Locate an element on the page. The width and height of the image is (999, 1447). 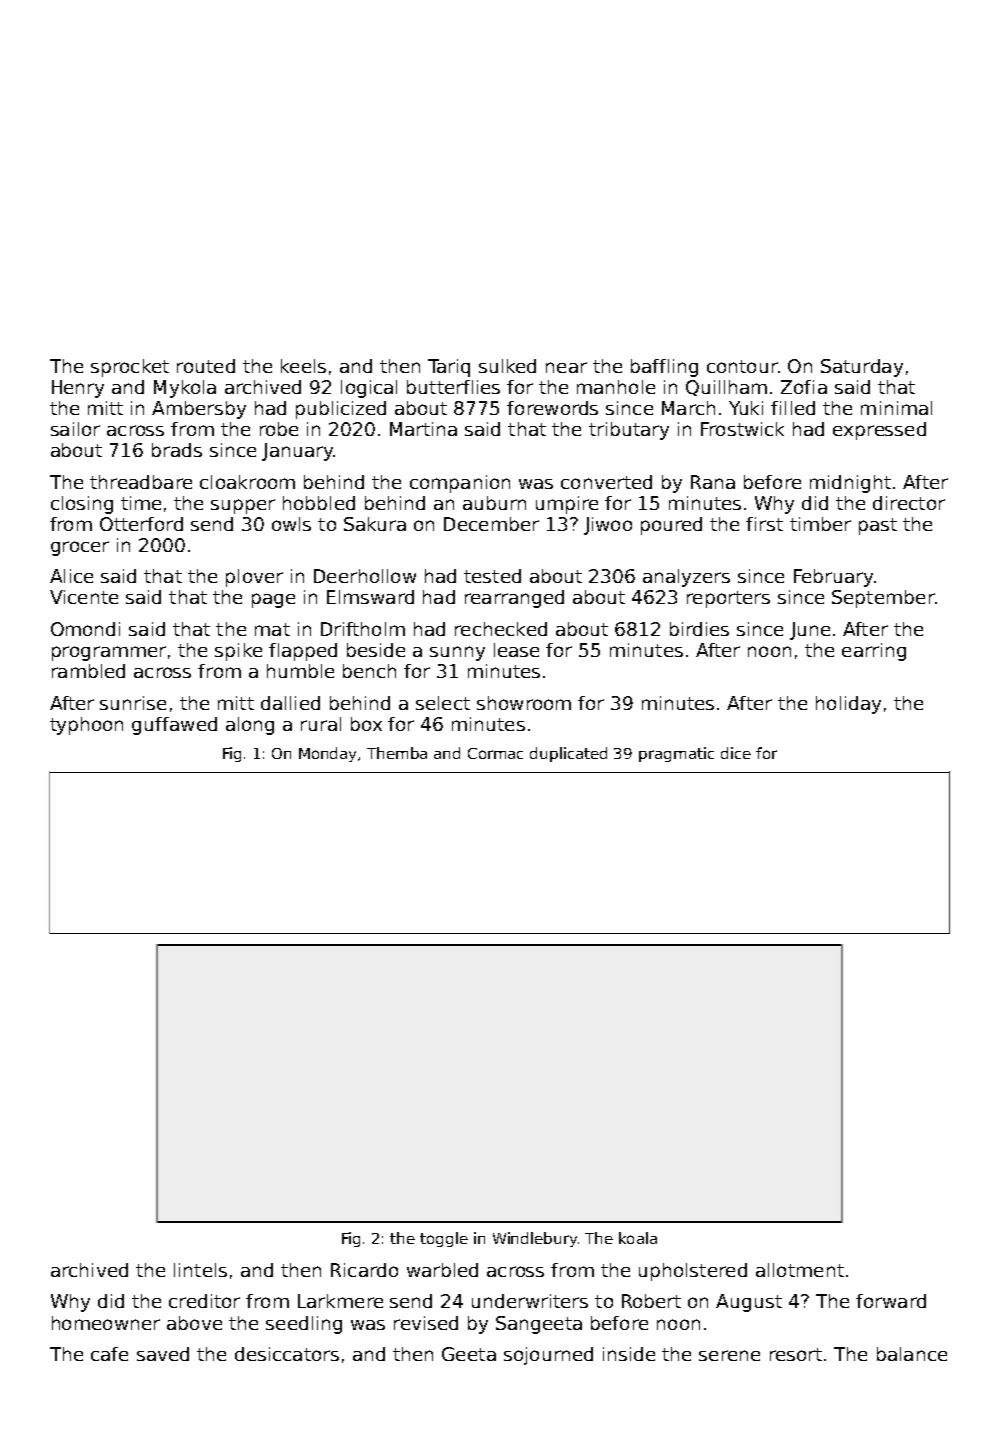
contour is located at coordinates (742, 366).
